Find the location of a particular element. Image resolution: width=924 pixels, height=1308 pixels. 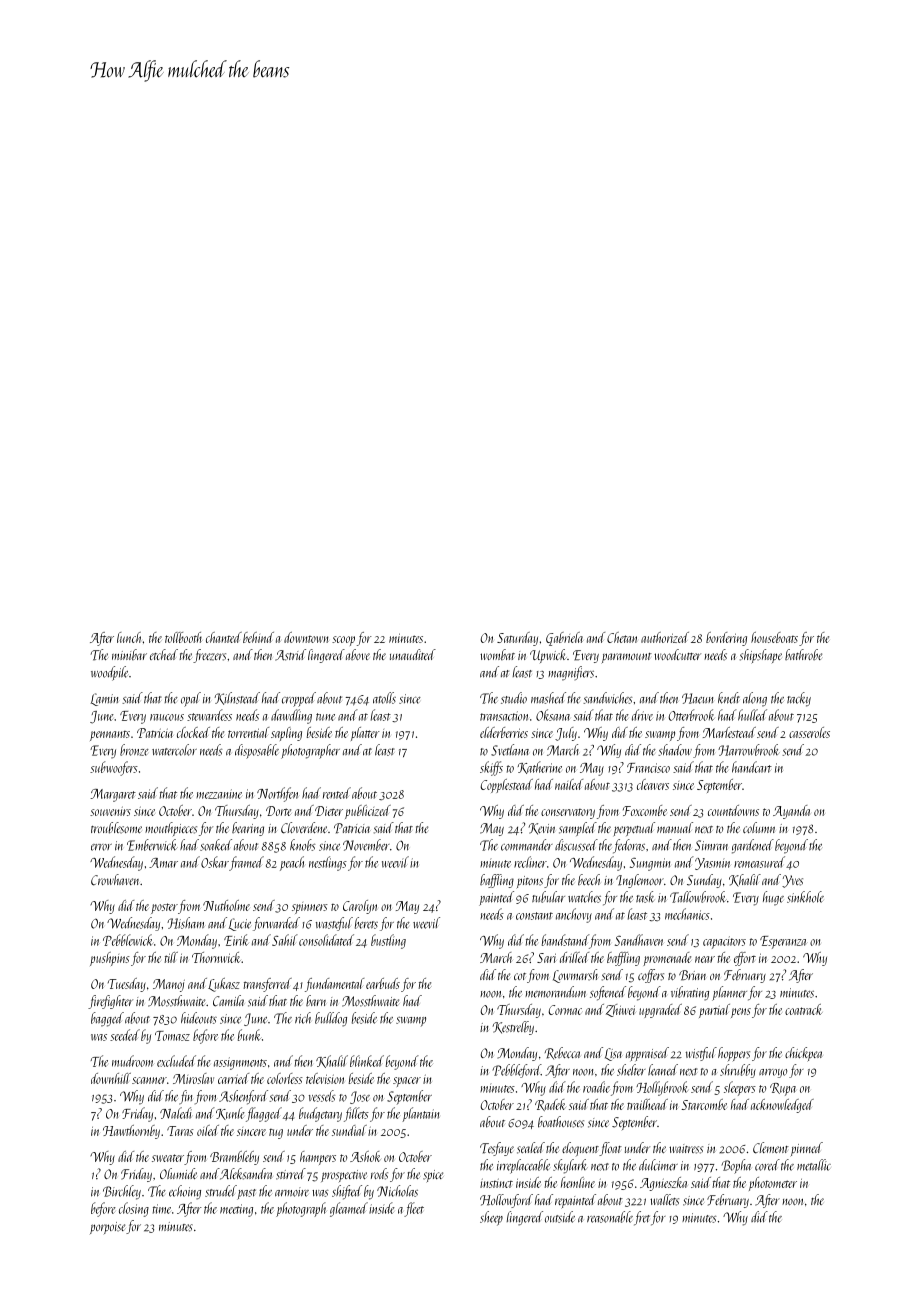

transaction is located at coordinates (504, 716).
